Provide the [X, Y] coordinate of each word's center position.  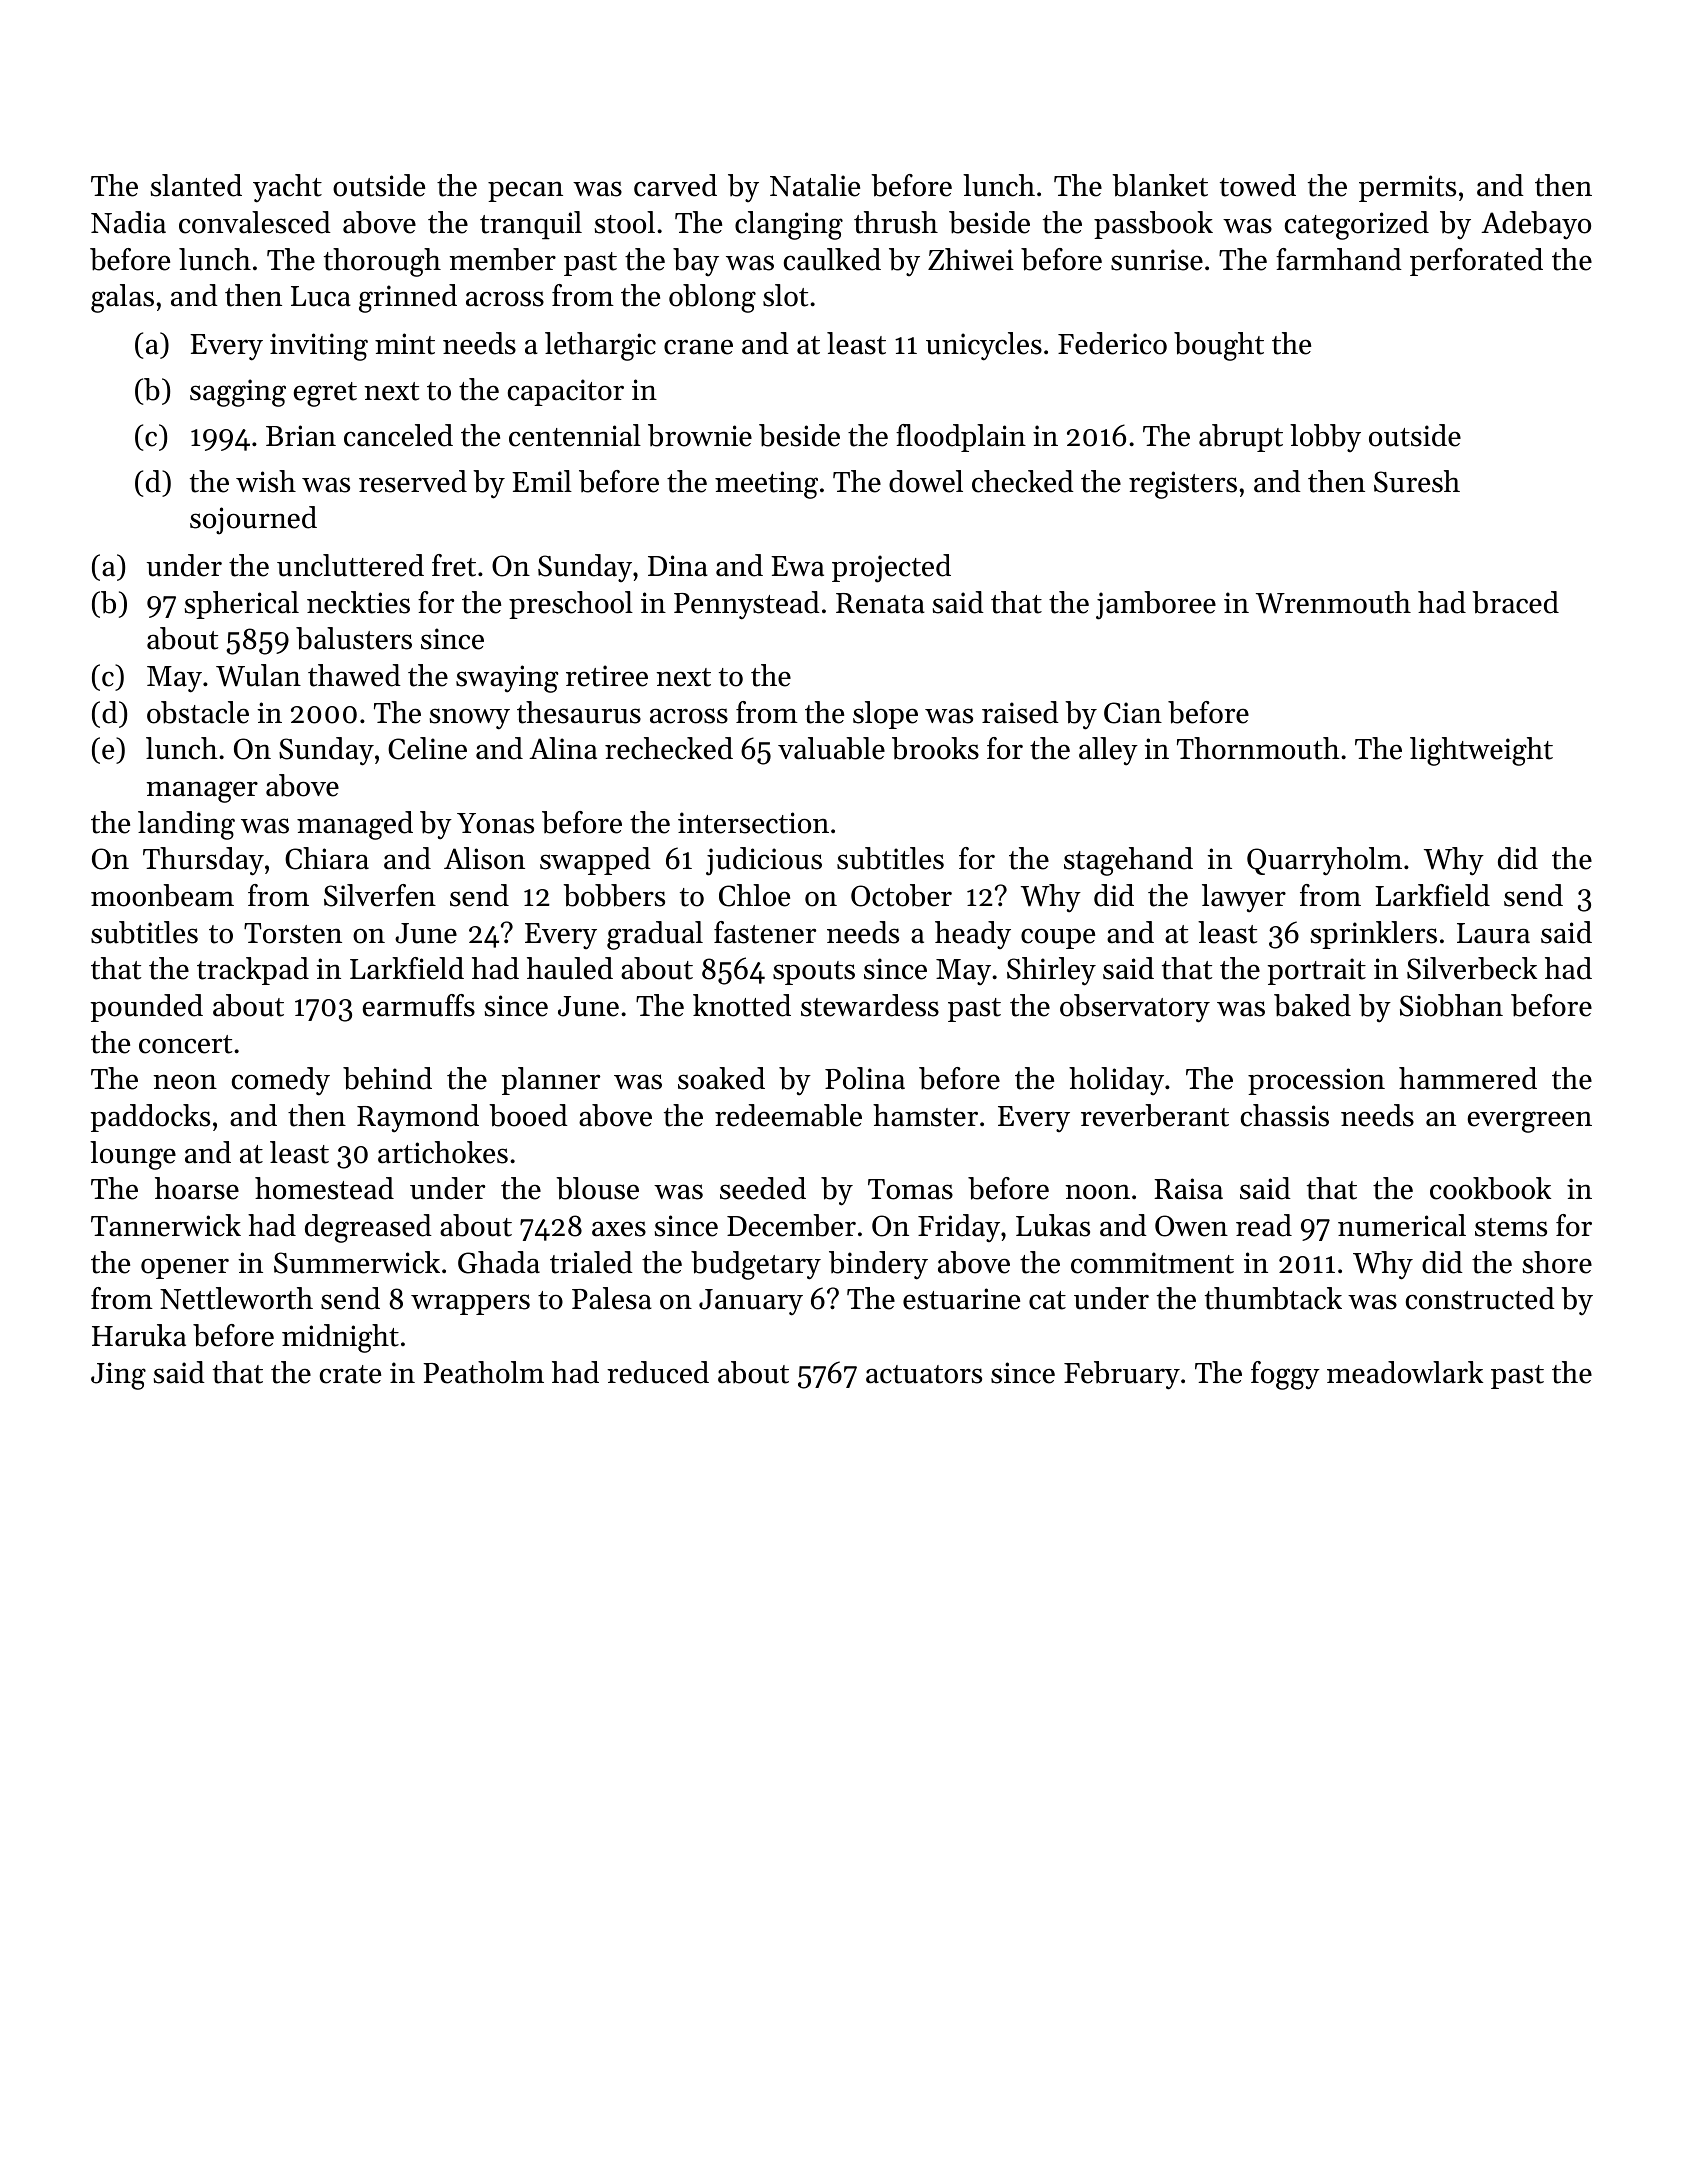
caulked [832, 259]
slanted [196, 185]
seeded [763, 1188]
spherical [242, 605]
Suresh [1417, 481]
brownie [700, 435]
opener [185, 1268]
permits [1407, 188]
